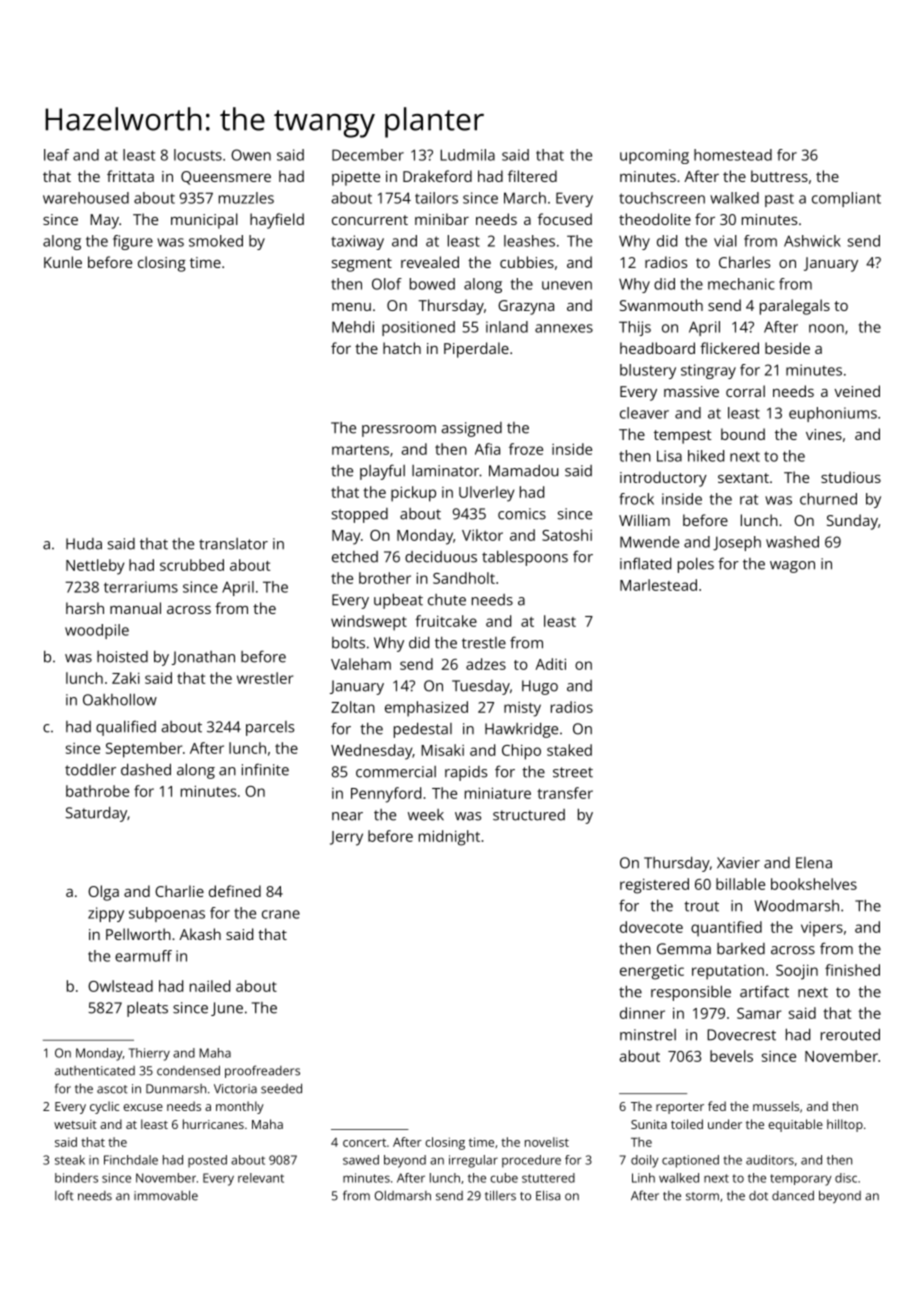 The width and height of the screenshot is (924, 1308). What do you see at coordinates (733, 155) in the screenshot?
I see `homestead` at bounding box center [733, 155].
